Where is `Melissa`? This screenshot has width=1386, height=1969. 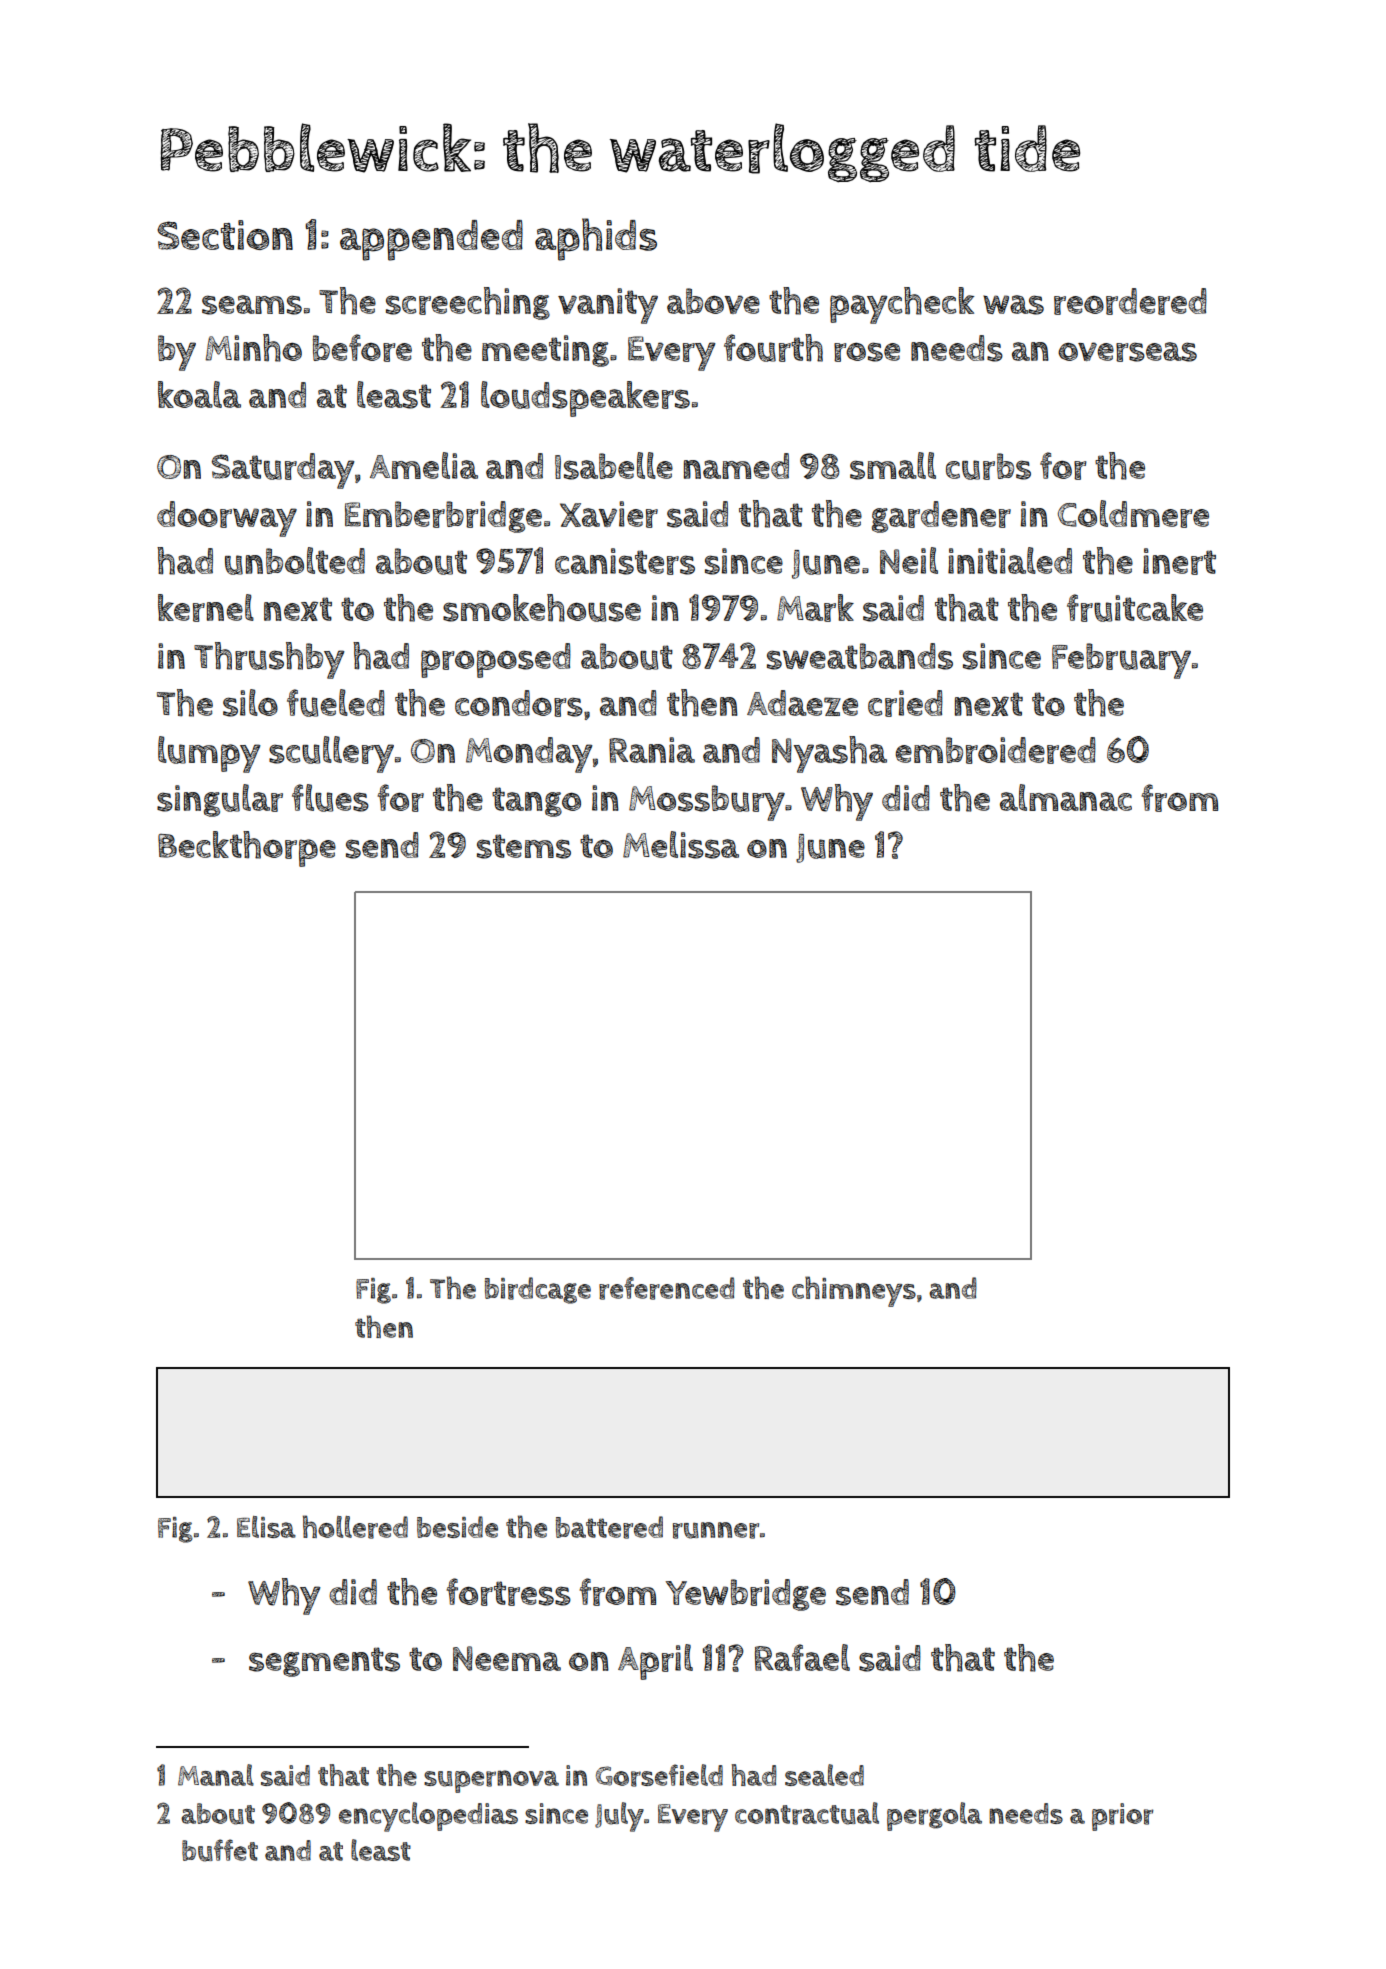
Melissa is located at coordinates (681, 845).
